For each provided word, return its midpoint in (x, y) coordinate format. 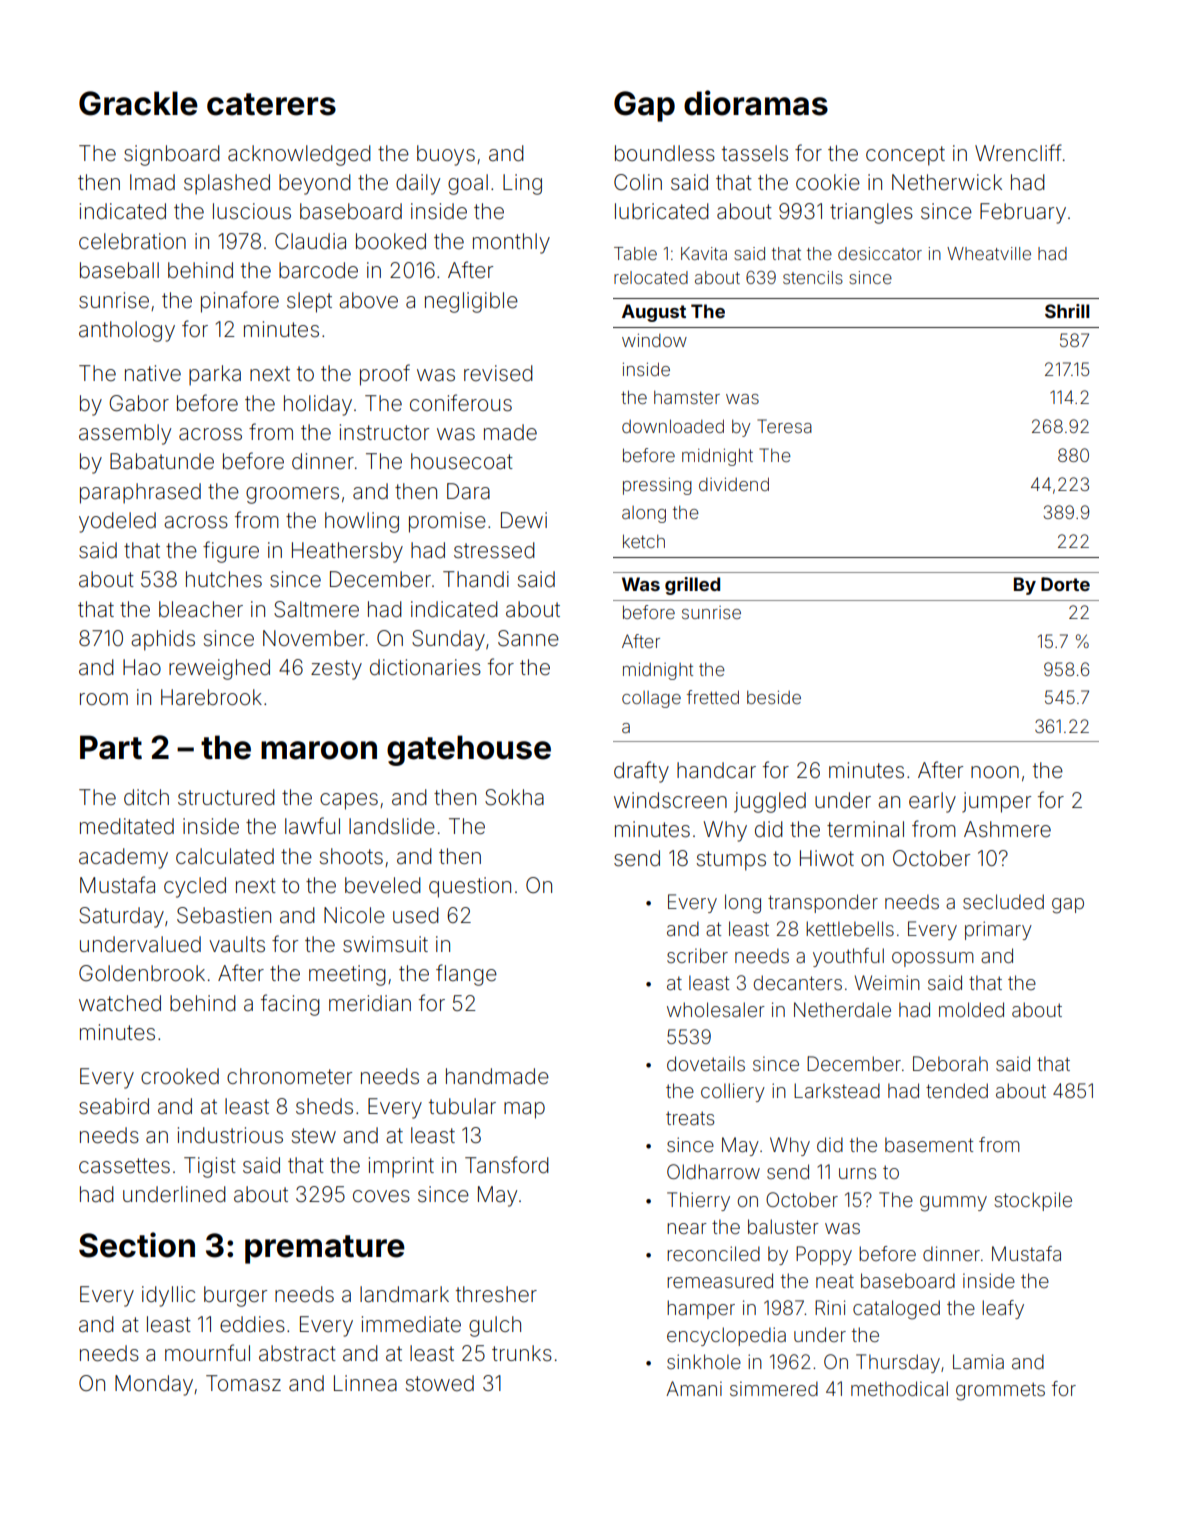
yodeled (117, 522)
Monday (154, 1385)
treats (690, 1118)
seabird (114, 1106)
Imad (152, 182)
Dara (468, 491)
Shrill (1067, 311)
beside (774, 697)
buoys (446, 155)
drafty (641, 772)
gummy (953, 1204)
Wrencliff (1018, 152)
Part (111, 747)
